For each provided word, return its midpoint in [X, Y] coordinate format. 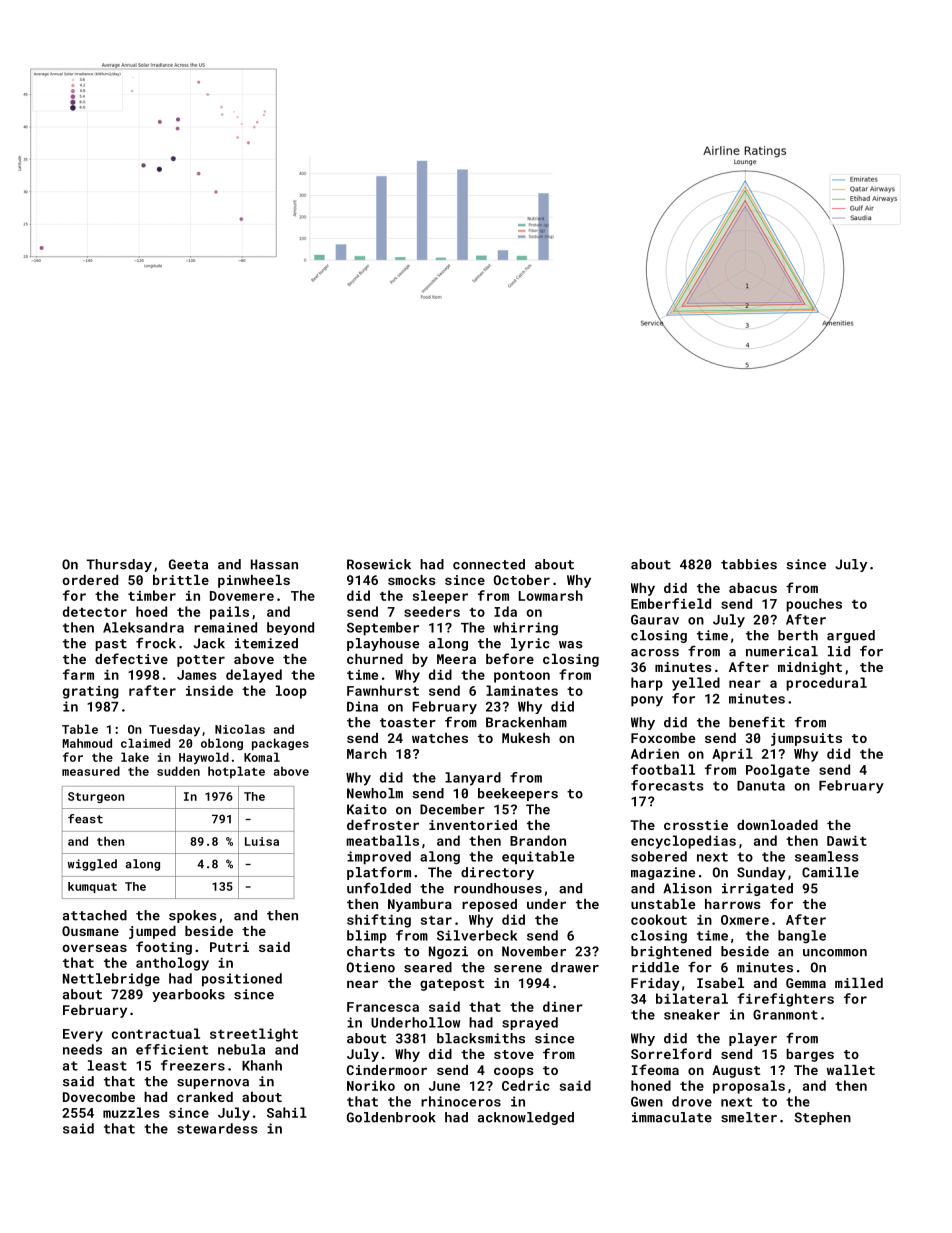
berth [798, 635]
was [571, 645]
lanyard [473, 779]
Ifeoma [655, 1069]
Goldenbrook [391, 1117]
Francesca [383, 1007]
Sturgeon [96, 797]
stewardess [217, 1128]
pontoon [522, 677]
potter [201, 661]
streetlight [254, 1035]
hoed [151, 611]
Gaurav [655, 619]
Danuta [761, 786]
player [753, 1039]
